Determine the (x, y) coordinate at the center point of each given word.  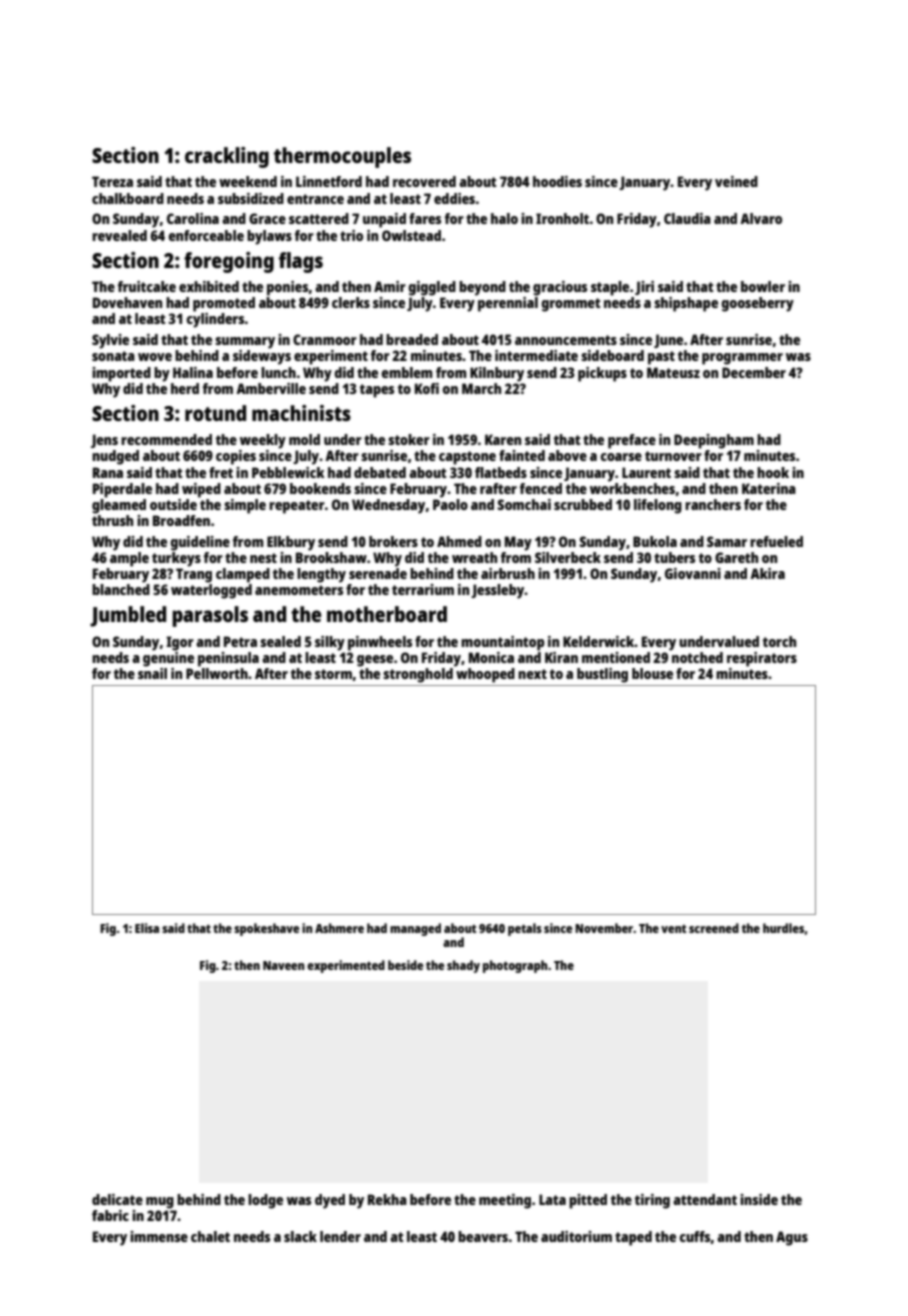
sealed (280, 641)
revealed (119, 235)
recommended (166, 439)
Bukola (655, 541)
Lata (552, 1199)
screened (714, 928)
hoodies (557, 181)
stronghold (418, 675)
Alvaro (761, 218)
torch (779, 641)
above (567, 455)
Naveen (283, 965)
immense (159, 1236)
